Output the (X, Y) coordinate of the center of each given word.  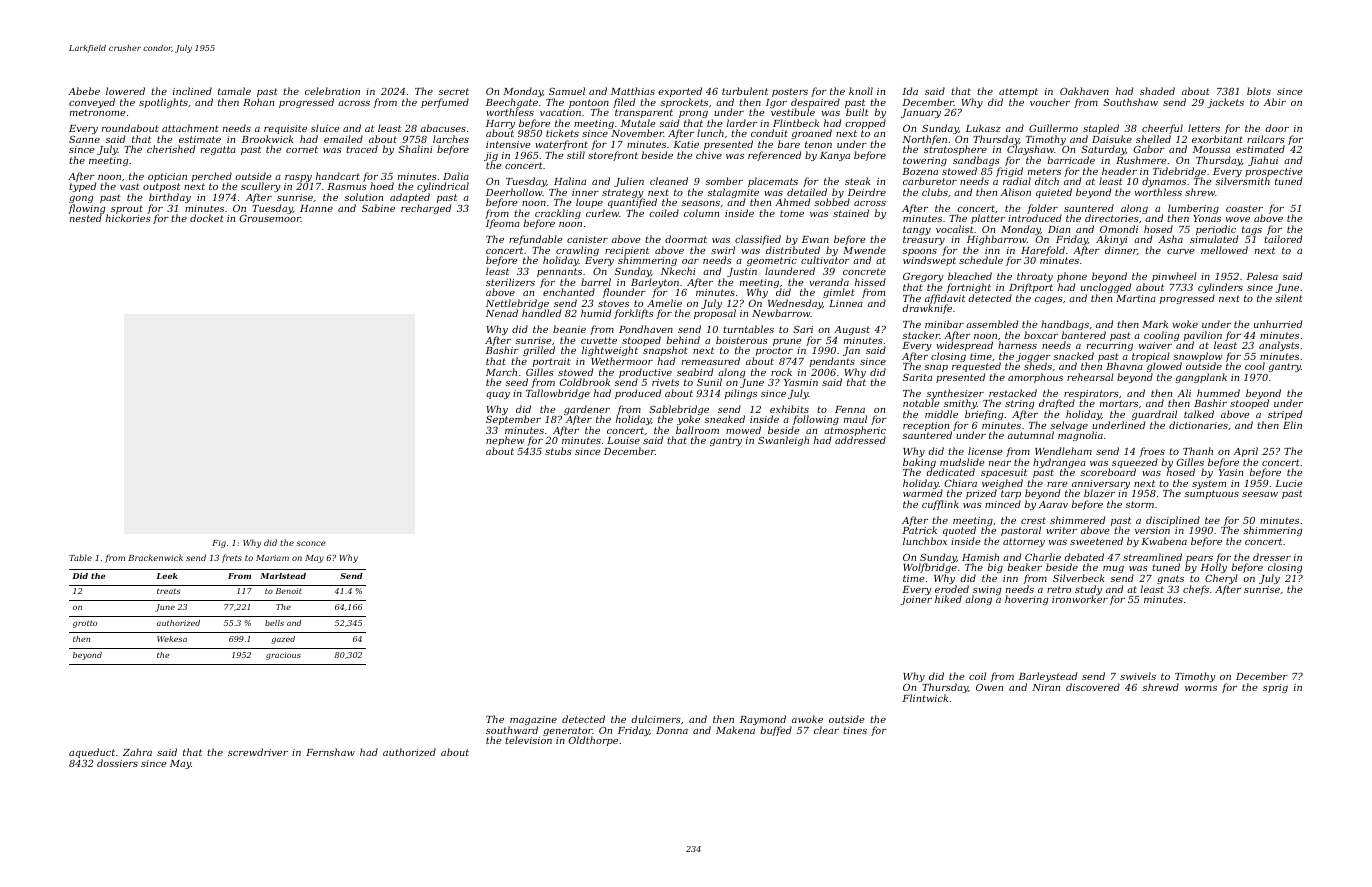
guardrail (1154, 415)
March (501, 372)
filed (624, 103)
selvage (1069, 426)
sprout (127, 210)
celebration (332, 91)
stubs (558, 451)
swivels (1138, 676)
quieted (1054, 193)
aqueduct (92, 753)
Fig (219, 544)
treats (168, 591)
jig (491, 157)
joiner (916, 600)
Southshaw (1130, 102)
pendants (832, 362)
